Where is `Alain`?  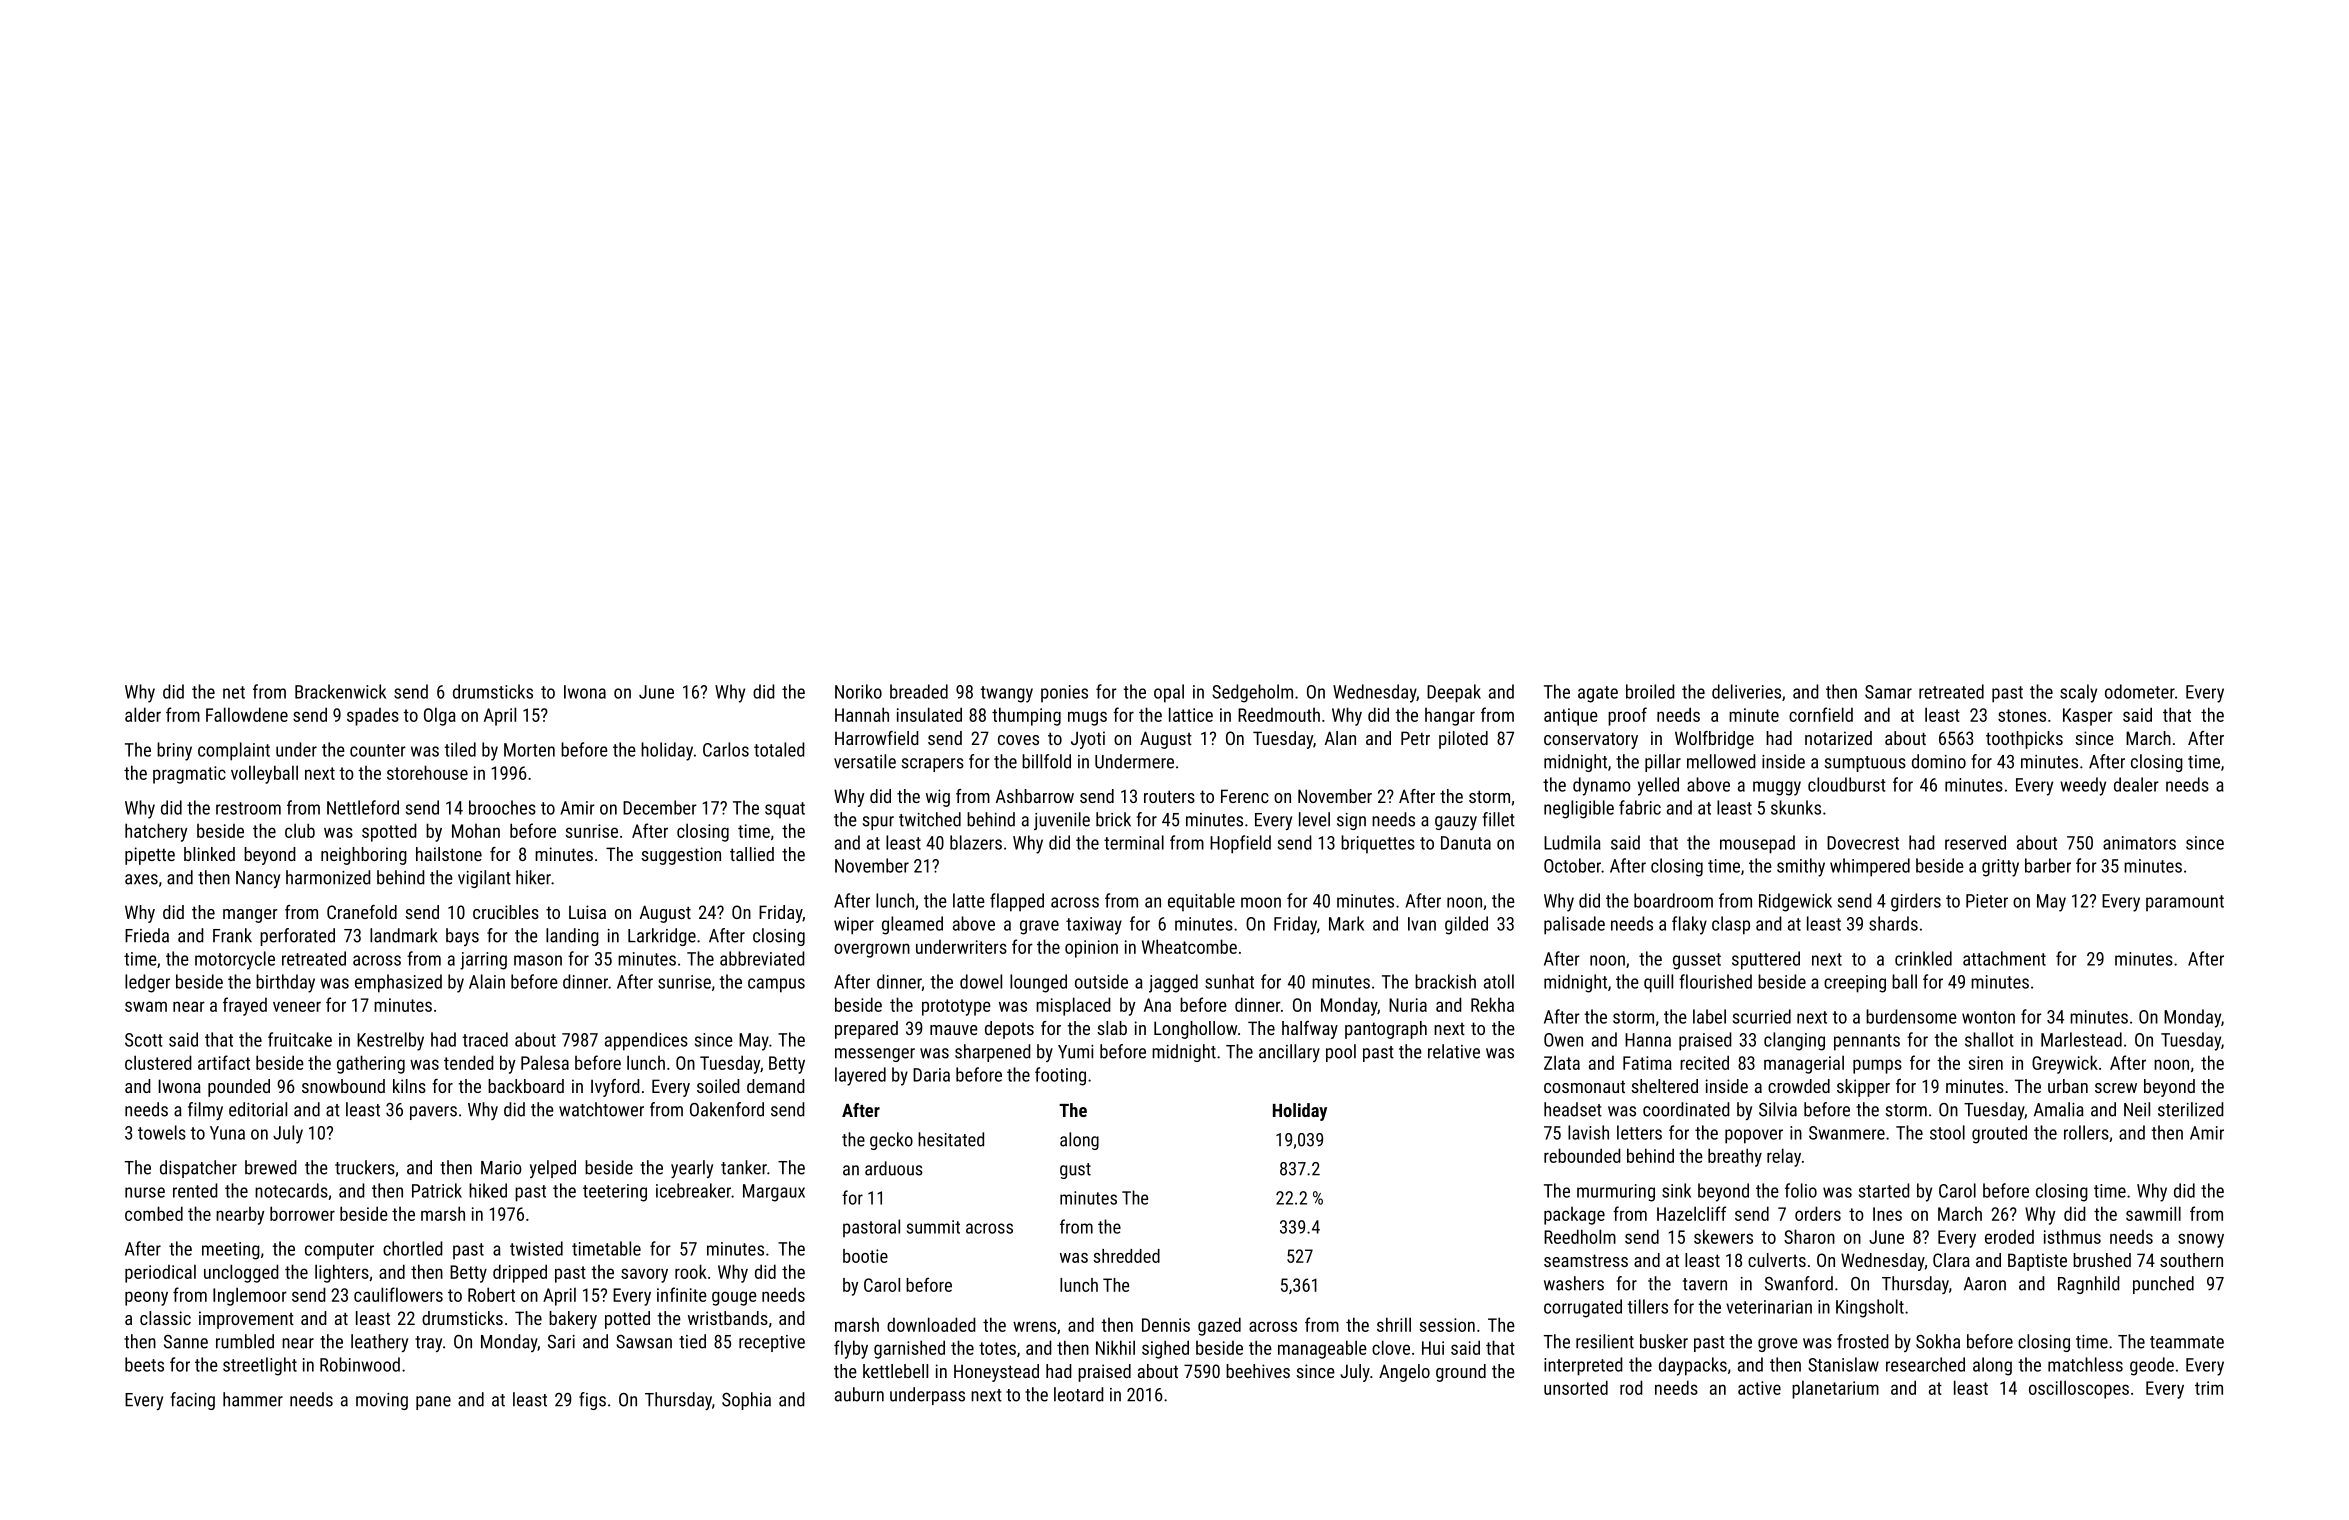
Alain is located at coordinates (487, 981).
